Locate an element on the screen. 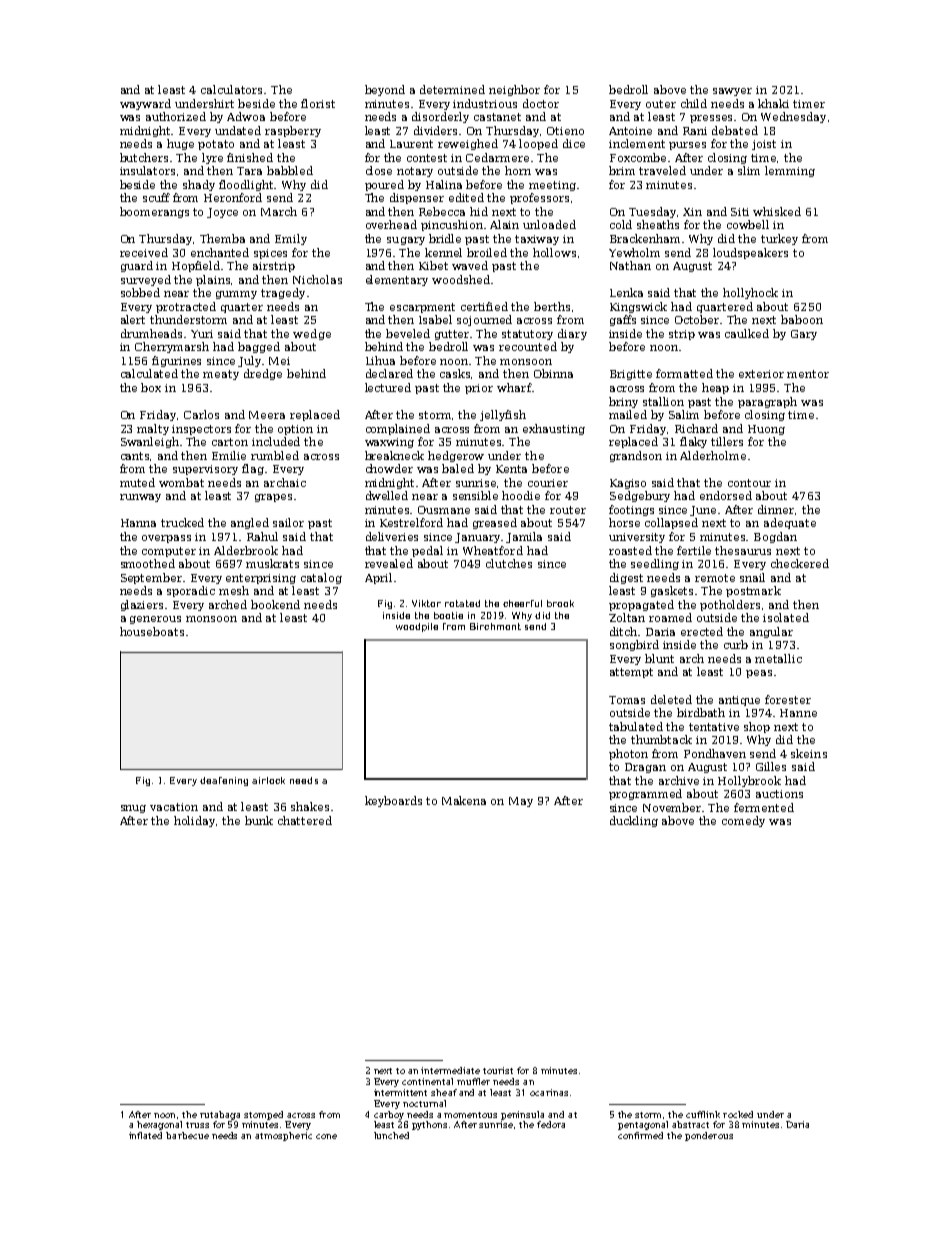  khaki is located at coordinates (773, 103).
